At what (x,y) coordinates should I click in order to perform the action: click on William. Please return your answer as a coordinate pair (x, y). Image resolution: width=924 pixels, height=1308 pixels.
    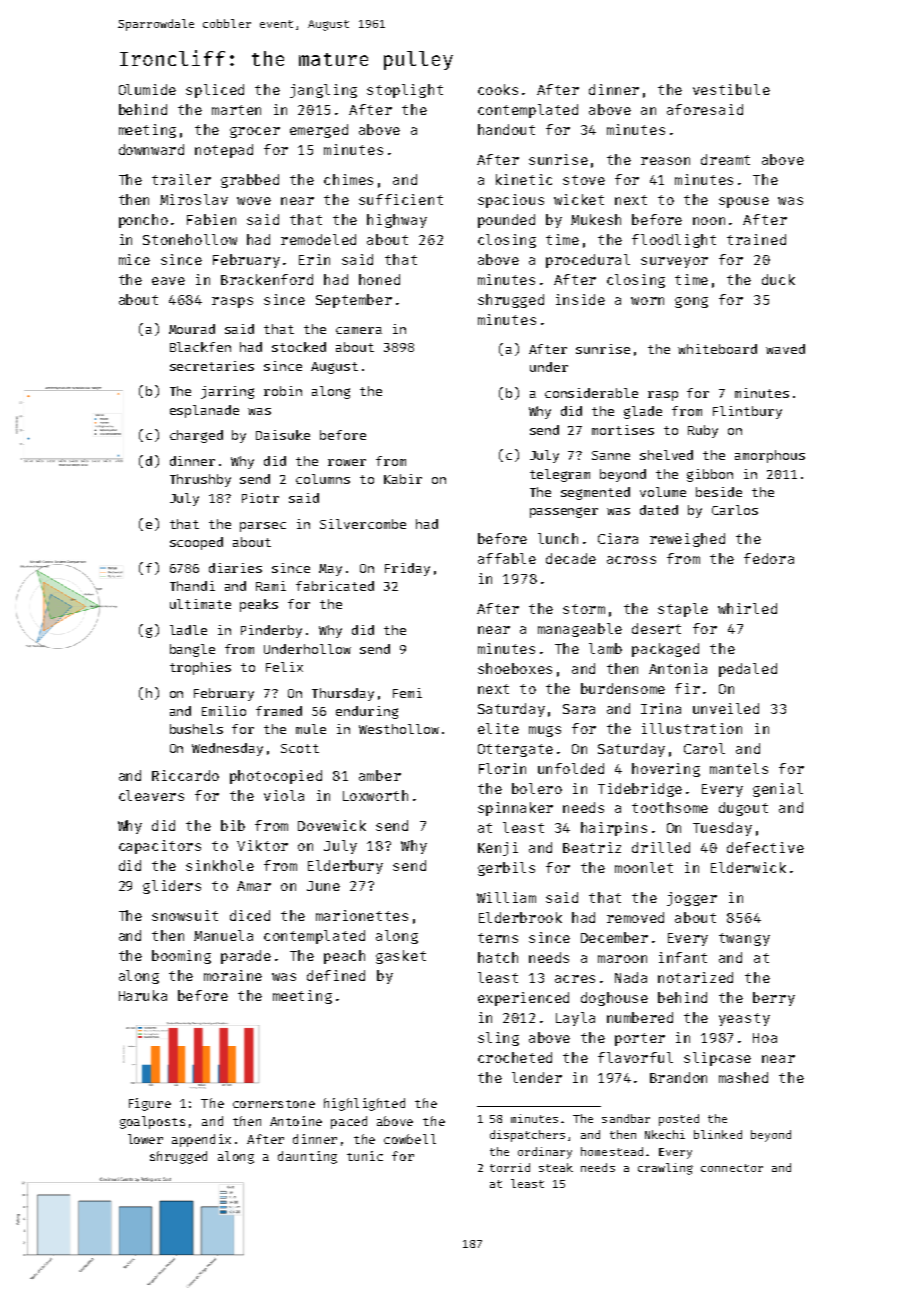
    Looking at the image, I should click on (506, 897).
